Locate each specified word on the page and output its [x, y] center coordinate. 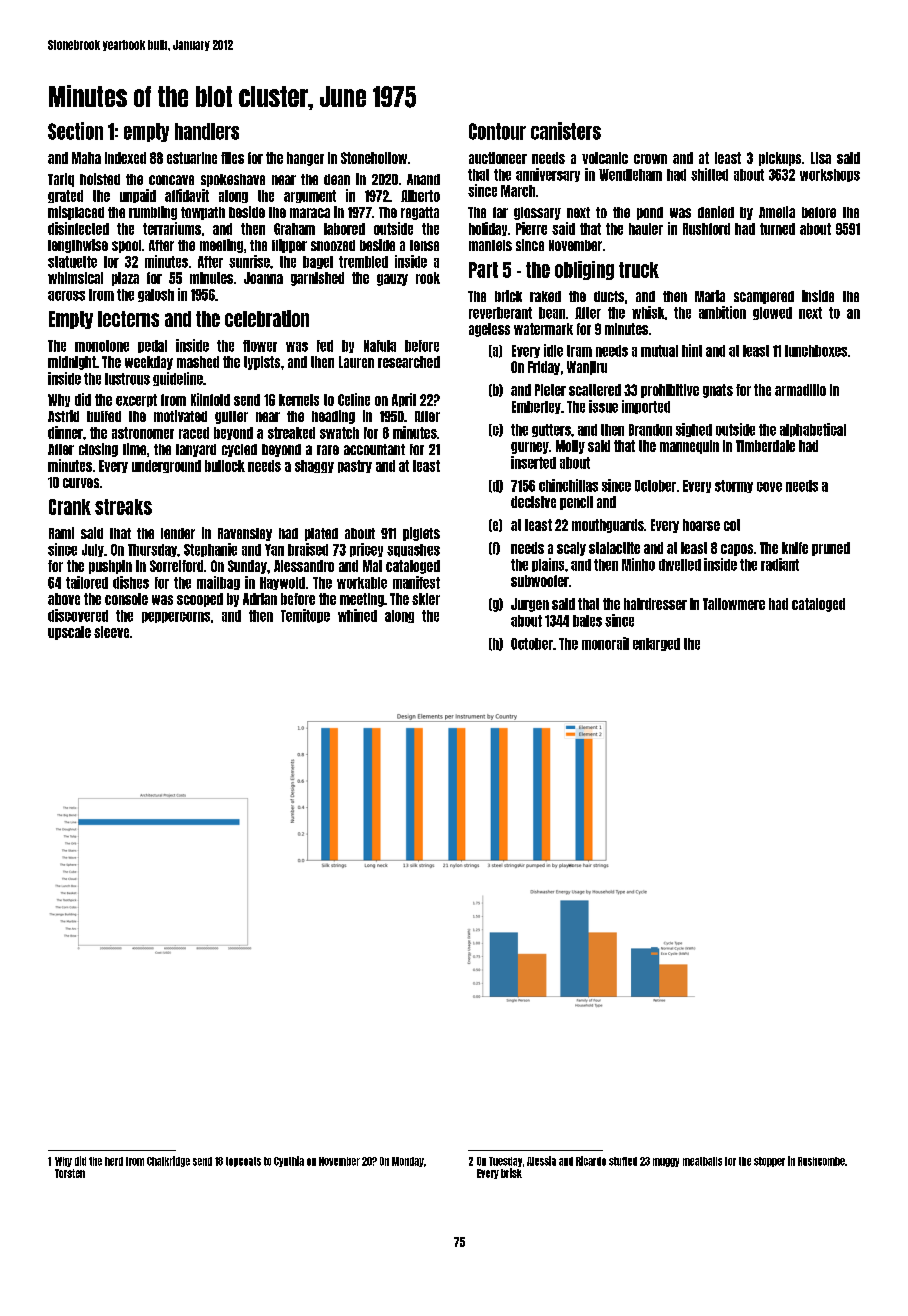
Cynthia [289, 1161]
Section [75, 131]
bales [587, 621]
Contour [497, 131]
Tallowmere [734, 604]
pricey [366, 550]
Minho [638, 564]
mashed [198, 362]
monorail [605, 643]
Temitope [305, 616]
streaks [123, 507]
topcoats [243, 1162]
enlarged [656, 644]
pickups [780, 159]
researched [409, 362]
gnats [718, 391]
